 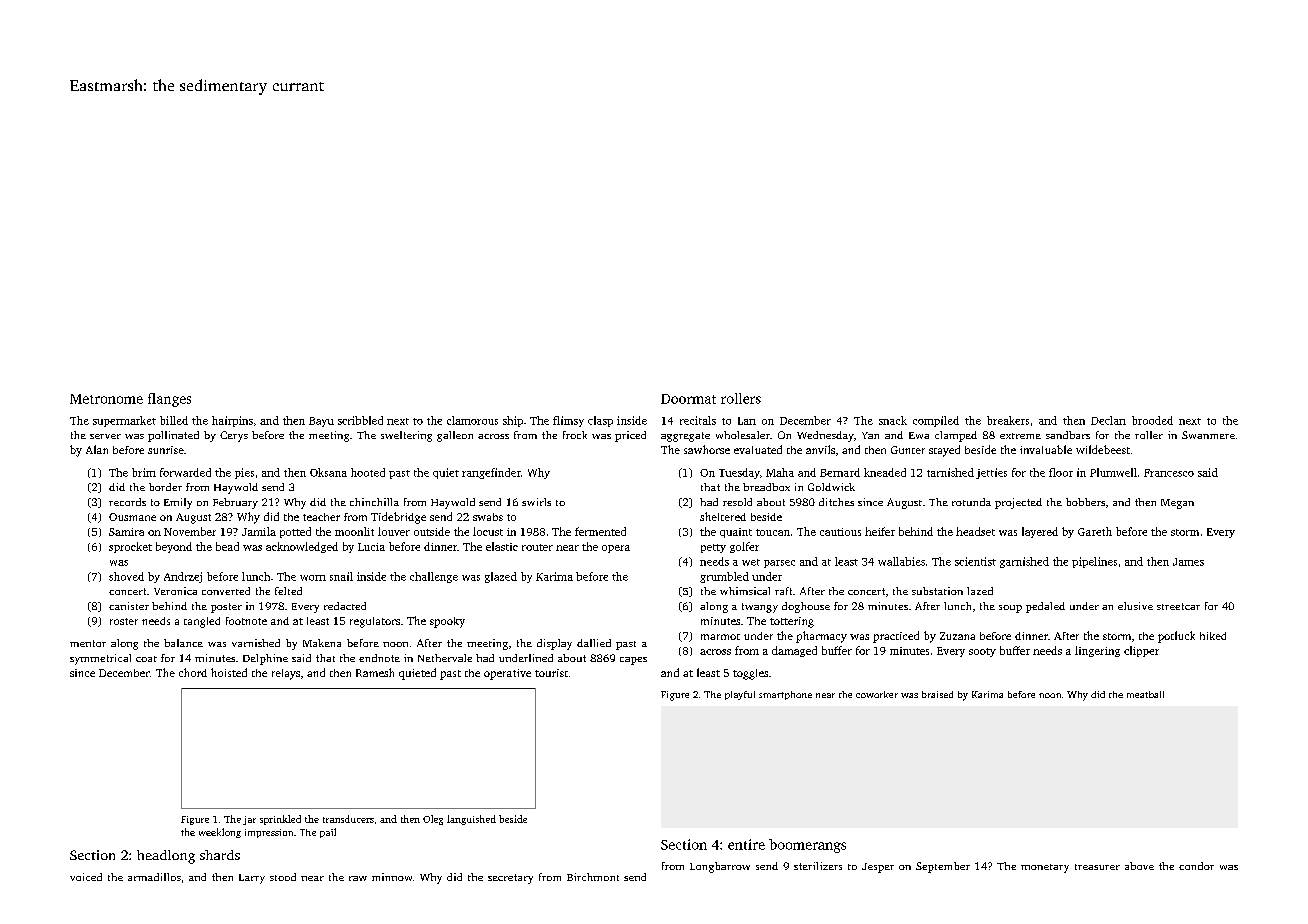 I want to click on floor, so click(x=1061, y=472).
